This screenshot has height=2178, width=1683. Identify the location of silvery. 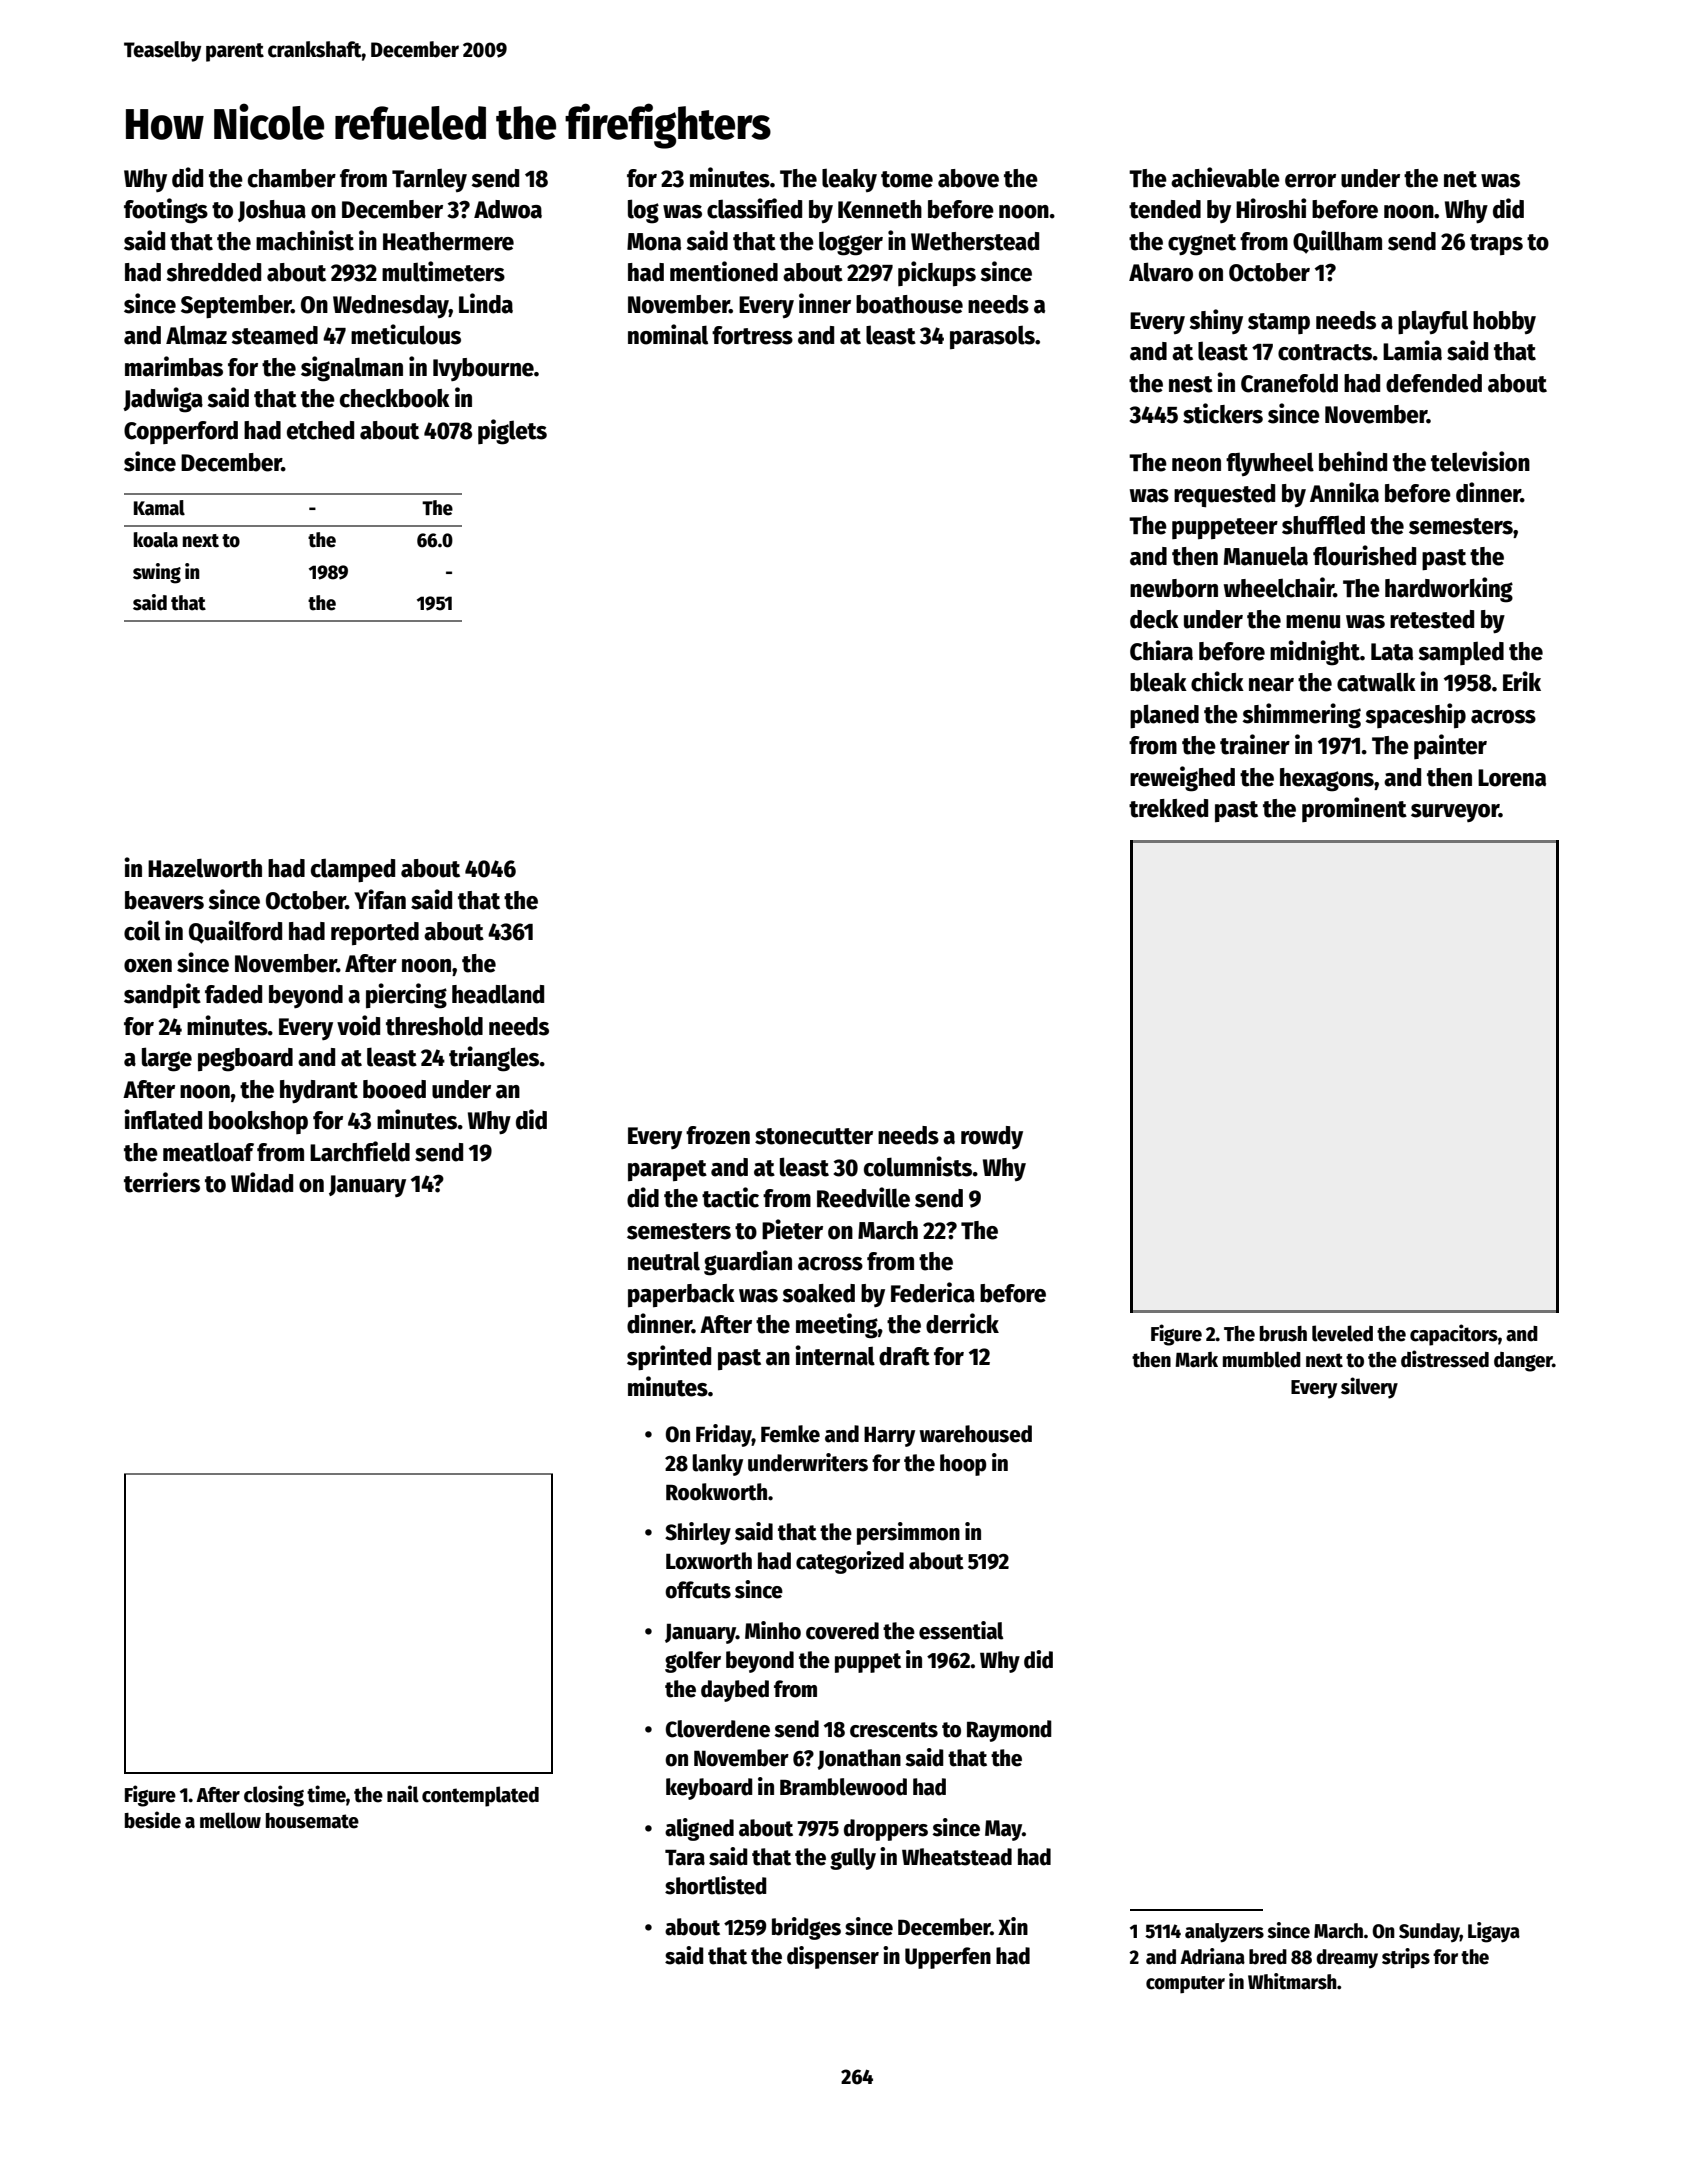
(1369, 1388).
